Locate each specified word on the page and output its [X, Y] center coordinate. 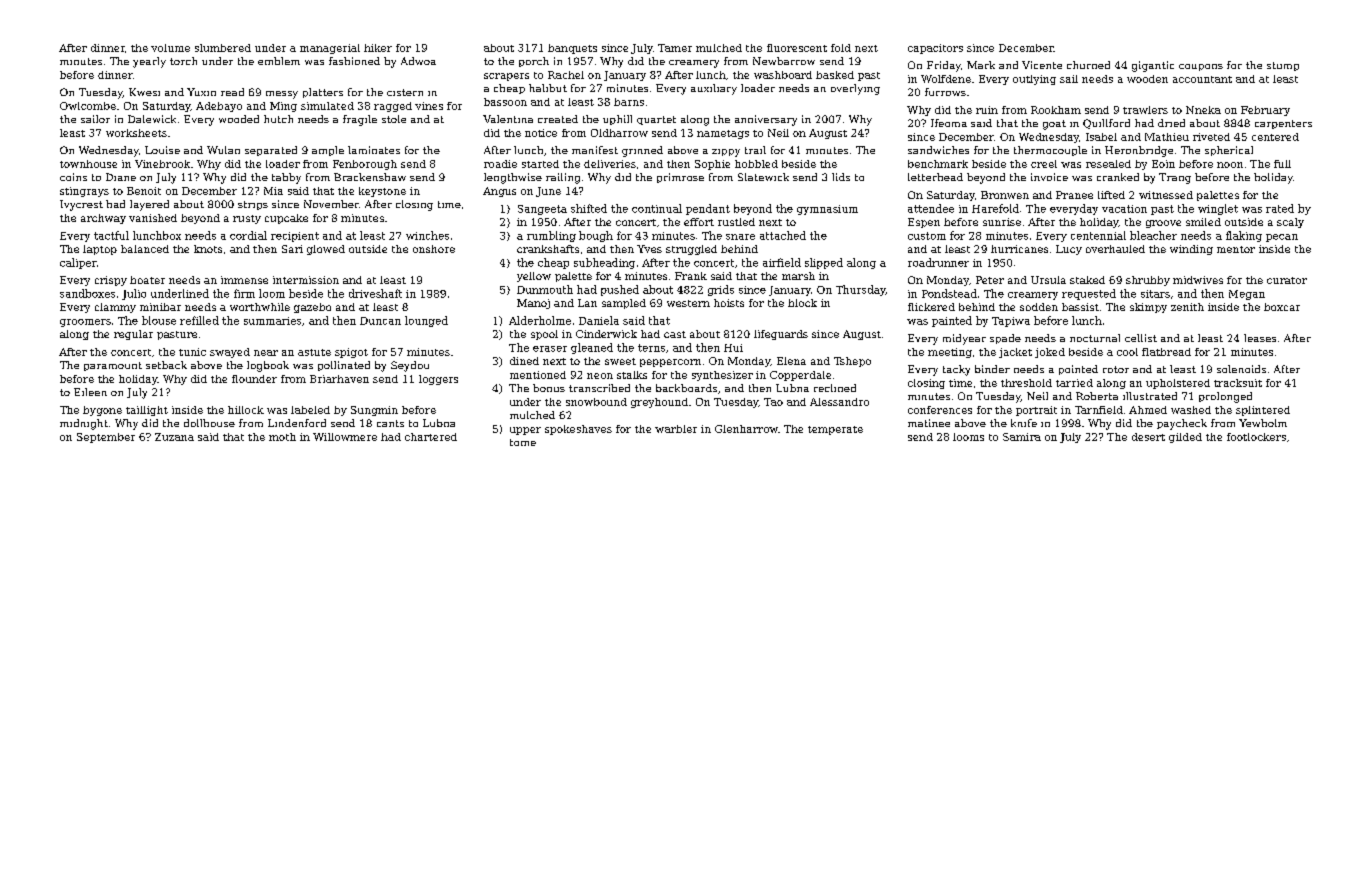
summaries [272, 321]
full [1282, 164]
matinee [929, 423]
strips [253, 205]
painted [952, 321]
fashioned [354, 61]
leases [1260, 338]
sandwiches [938, 150]
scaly [1290, 223]
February [1265, 111]
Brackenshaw [370, 177]
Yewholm [1263, 423]
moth [282, 437]
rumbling [551, 236]
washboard [783, 75]
